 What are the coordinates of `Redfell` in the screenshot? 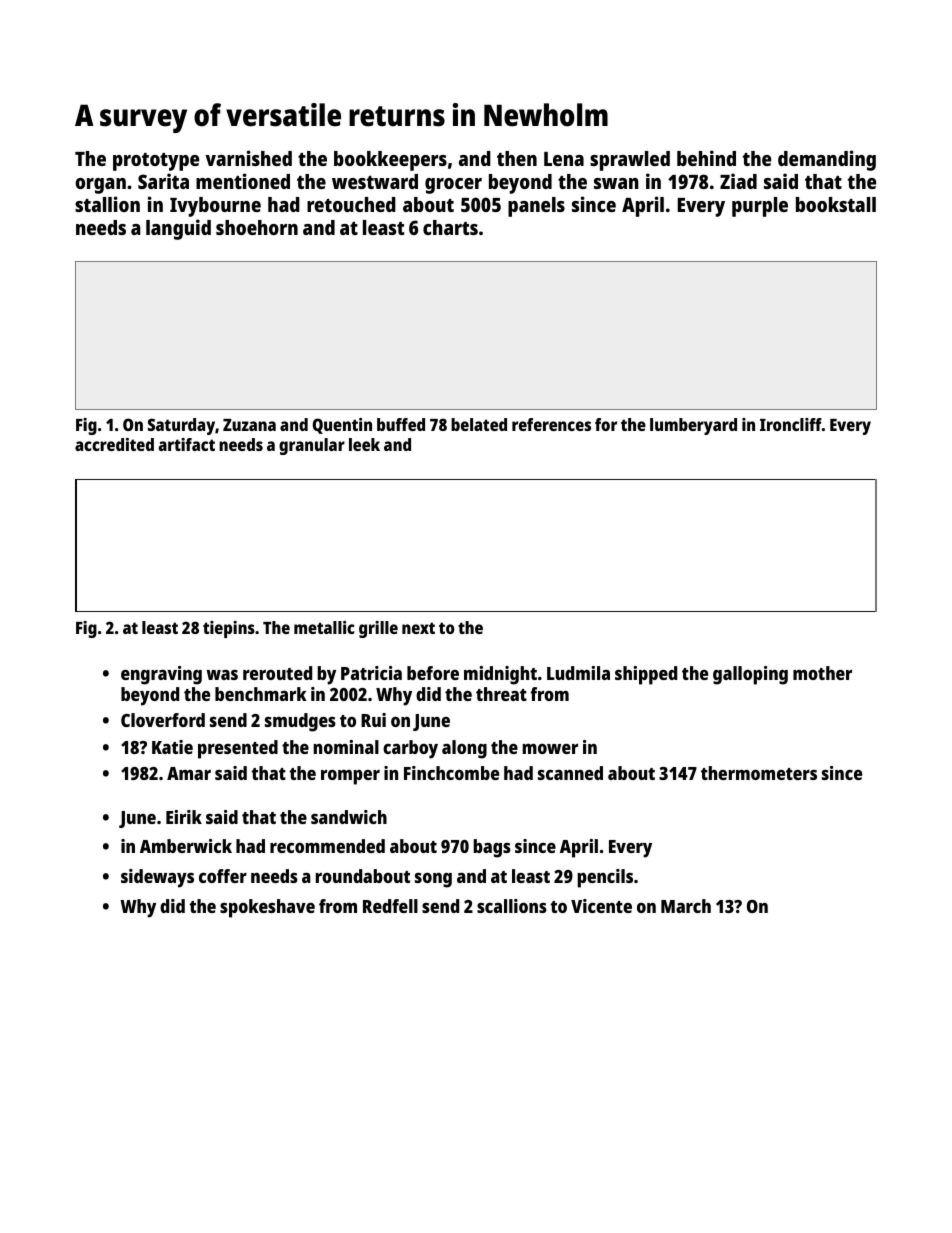 It's located at (390, 906).
